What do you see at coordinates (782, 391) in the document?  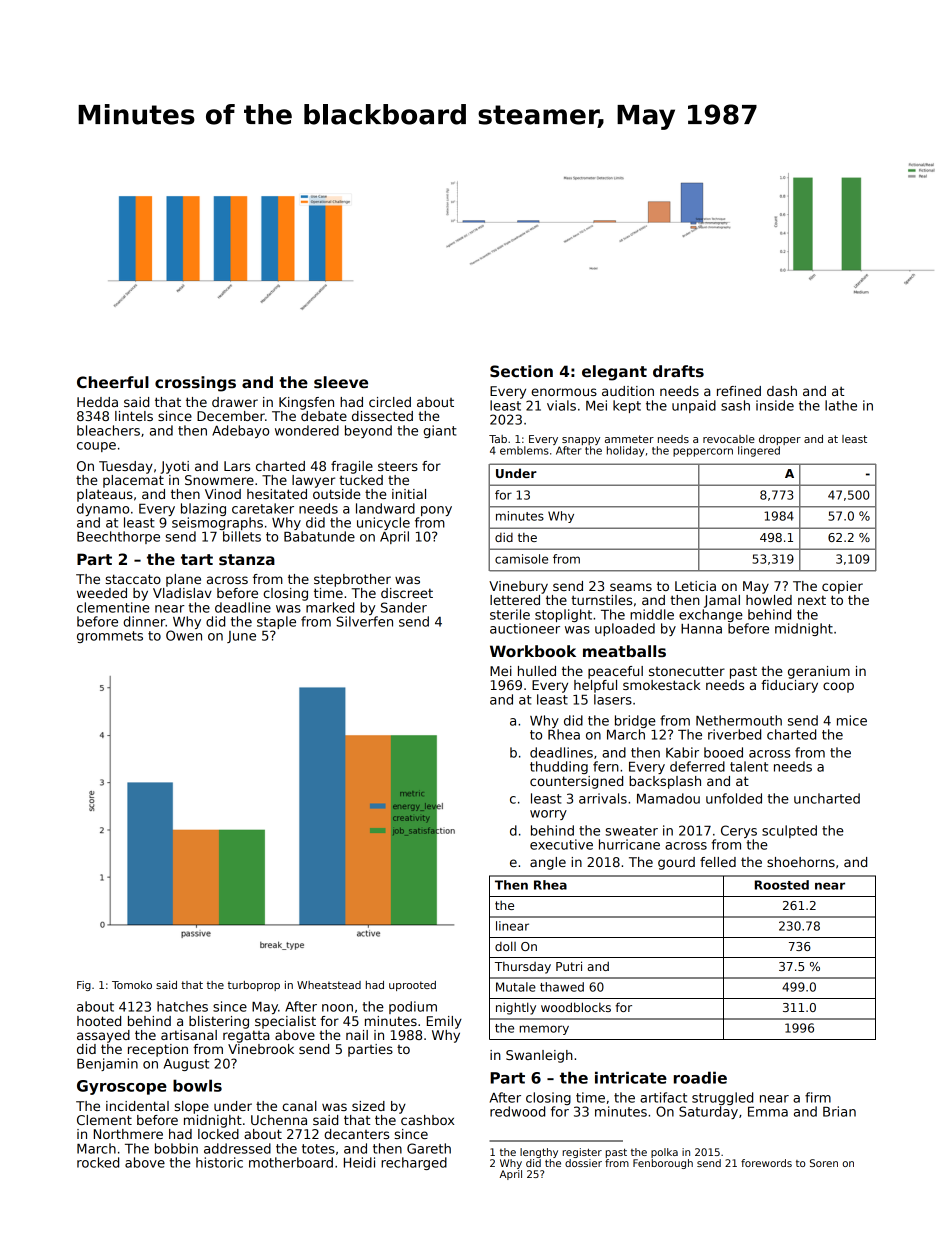 I see `dash` at bounding box center [782, 391].
